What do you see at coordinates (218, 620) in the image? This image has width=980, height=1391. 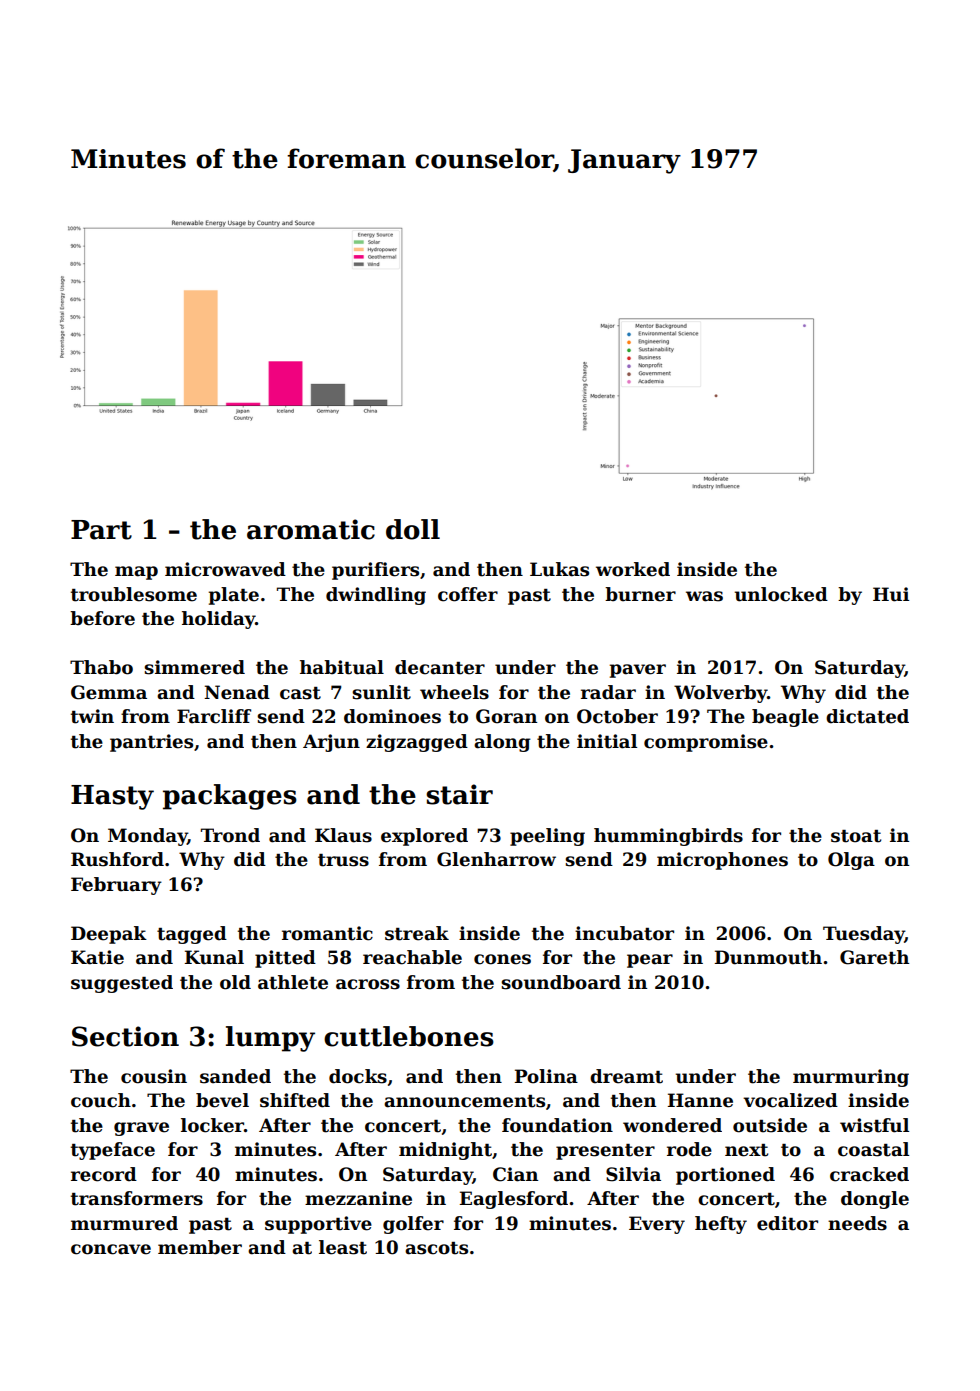 I see `holiday` at bounding box center [218, 620].
